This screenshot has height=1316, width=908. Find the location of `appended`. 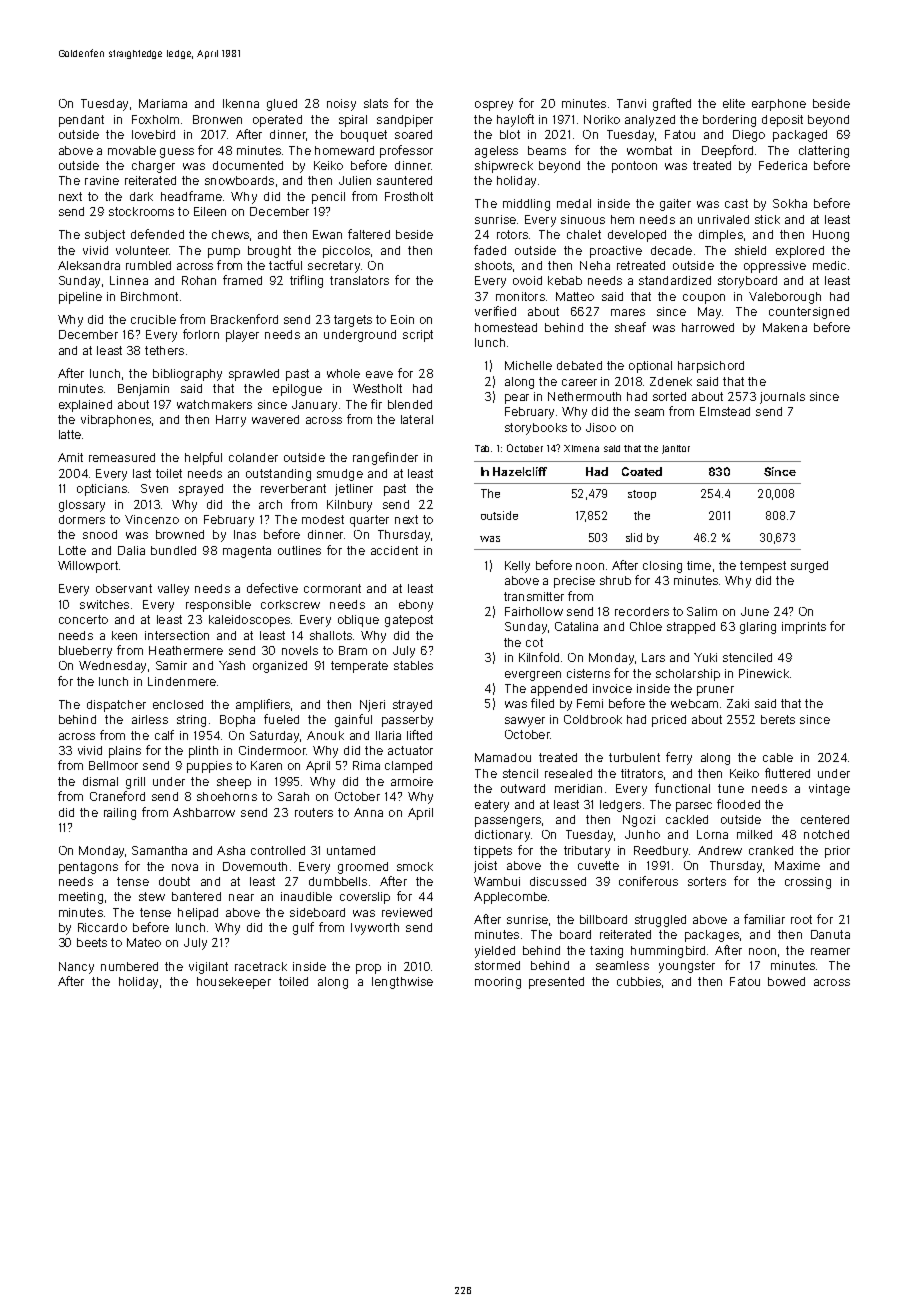

appended is located at coordinates (559, 690).
